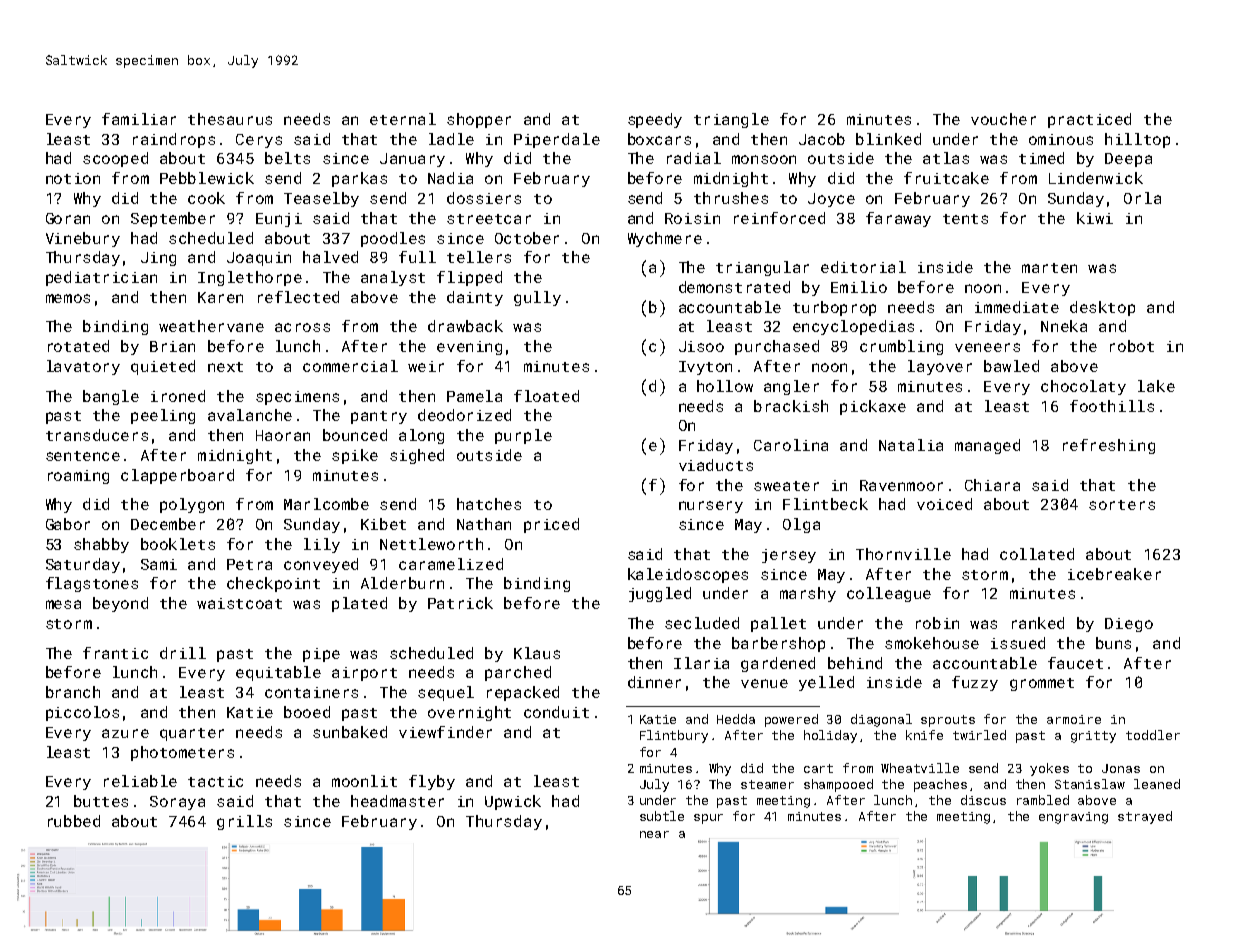 The image size is (1233, 952). Describe the element at coordinates (779, 218) in the screenshot. I see `reinforced` at that location.
